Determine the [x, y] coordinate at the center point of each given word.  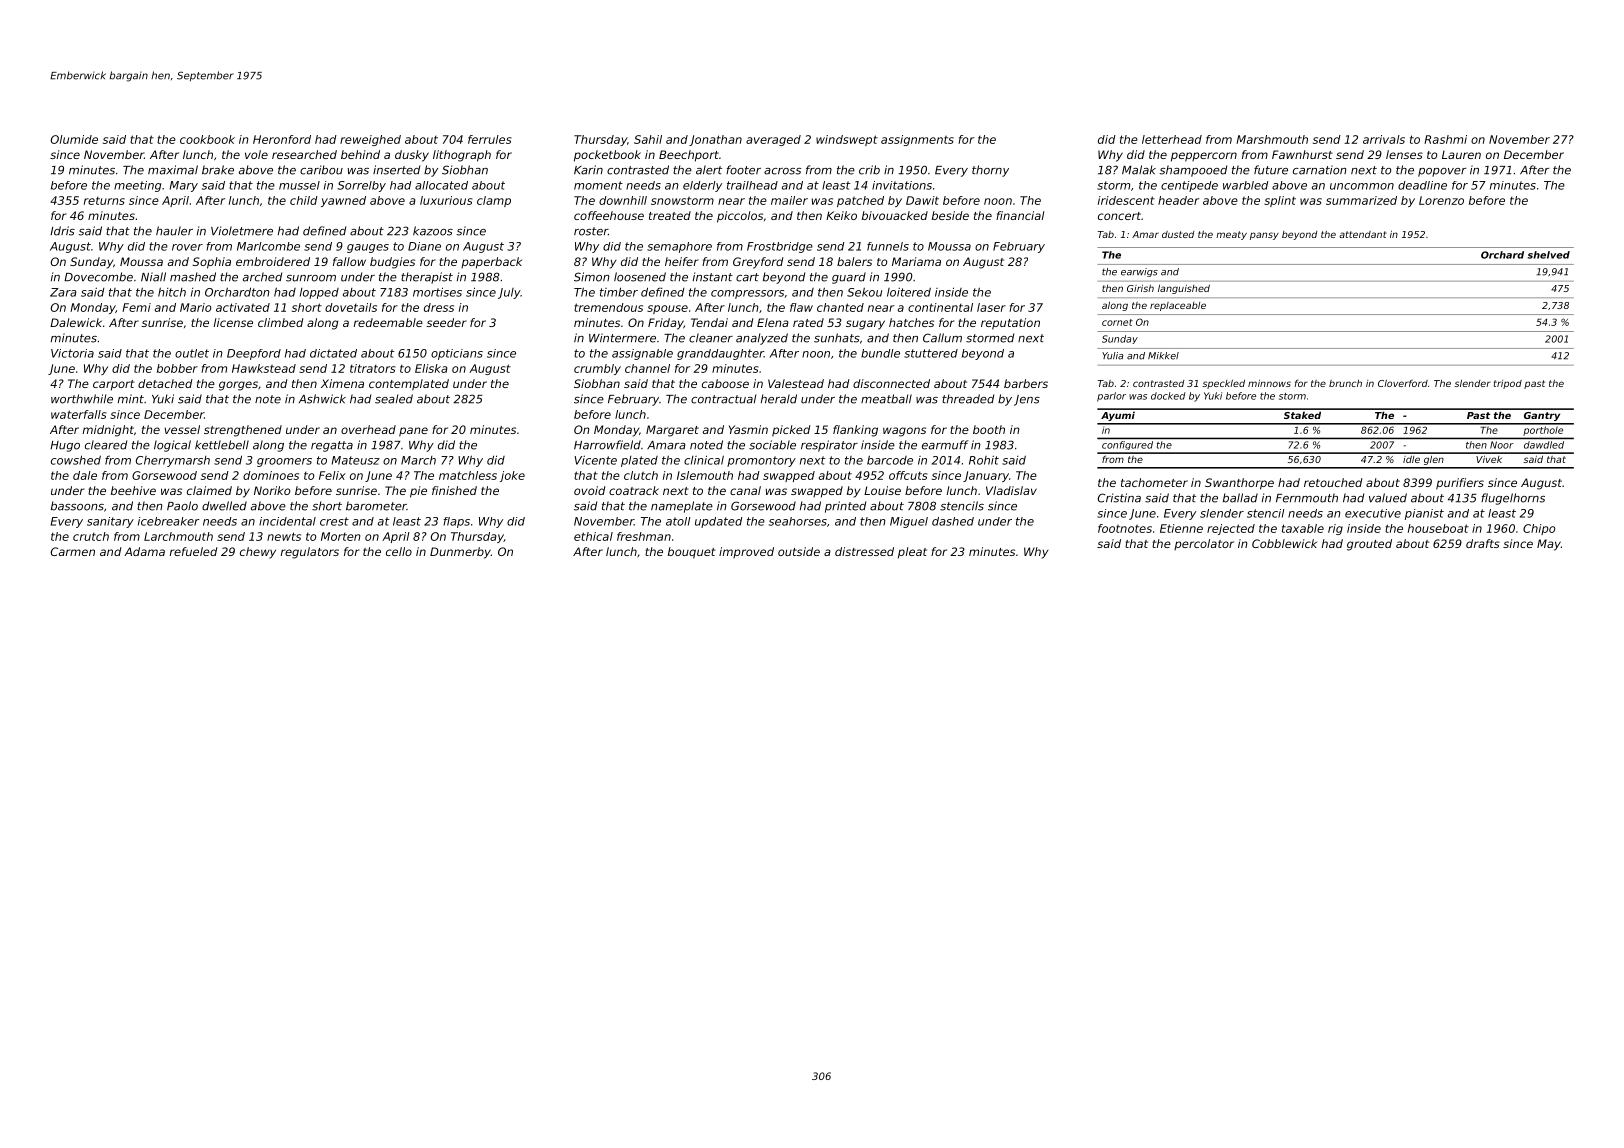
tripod [1508, 384]
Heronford [282, 139]
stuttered [931, 353]
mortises [437, 292]
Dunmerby [460, 553]
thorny [990, 171]
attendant [1363, 234]
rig [1335, 529]
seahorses [798, 521]
